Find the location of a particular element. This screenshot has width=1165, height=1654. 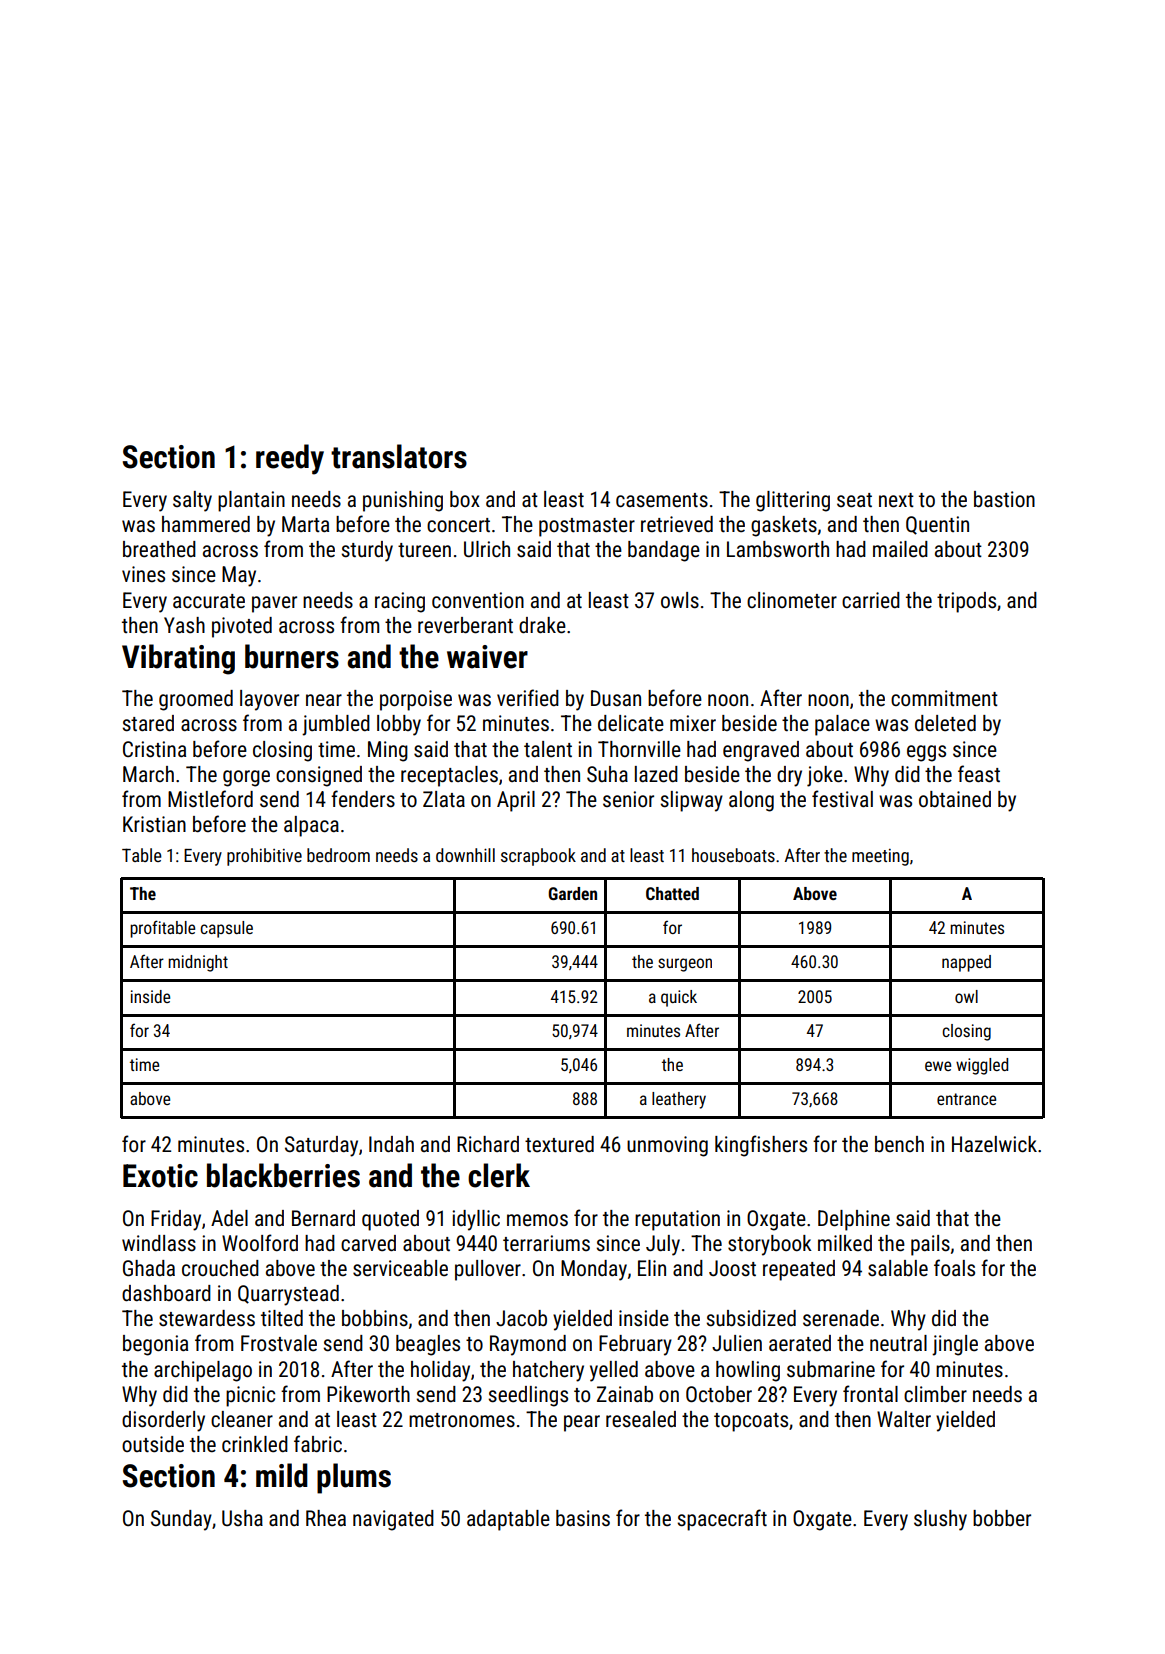

napped is located at coordinates (966, 963).
